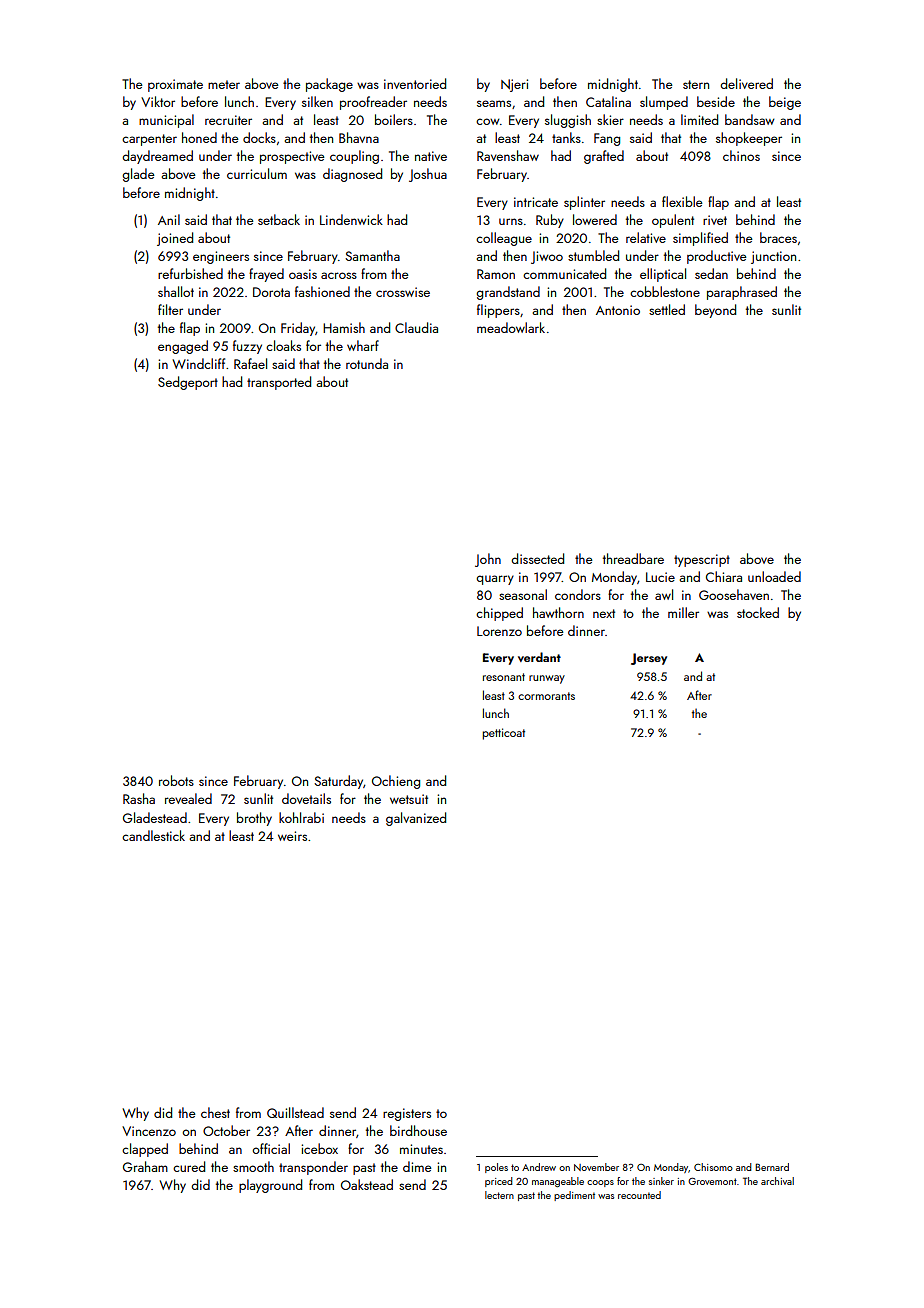  What do you see at coordinates (428, 175) in the image?
I see `Joshua` at bounding box center [428, 175].
